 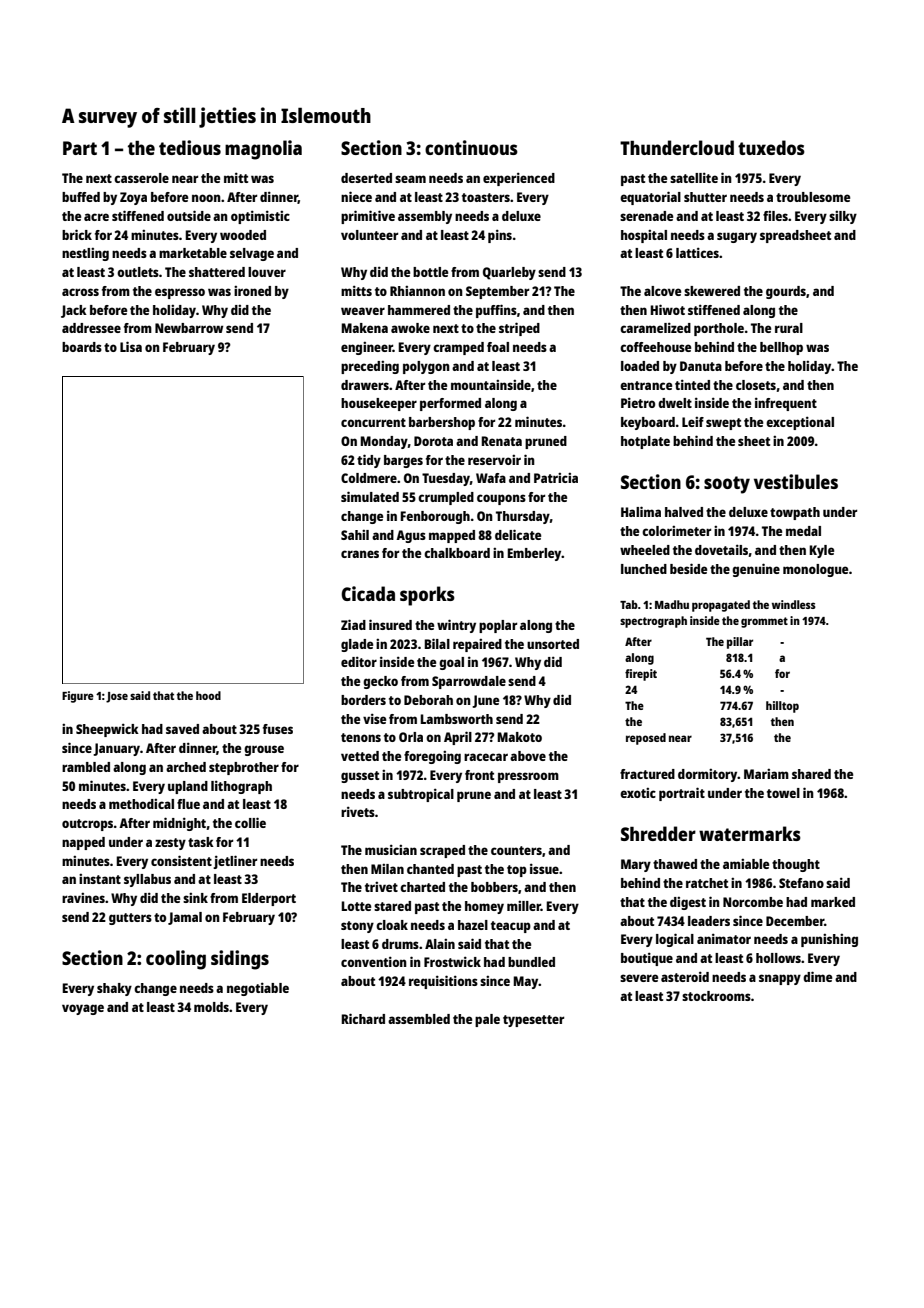 I want to click on Lotte, so click(x=356, y=906).
